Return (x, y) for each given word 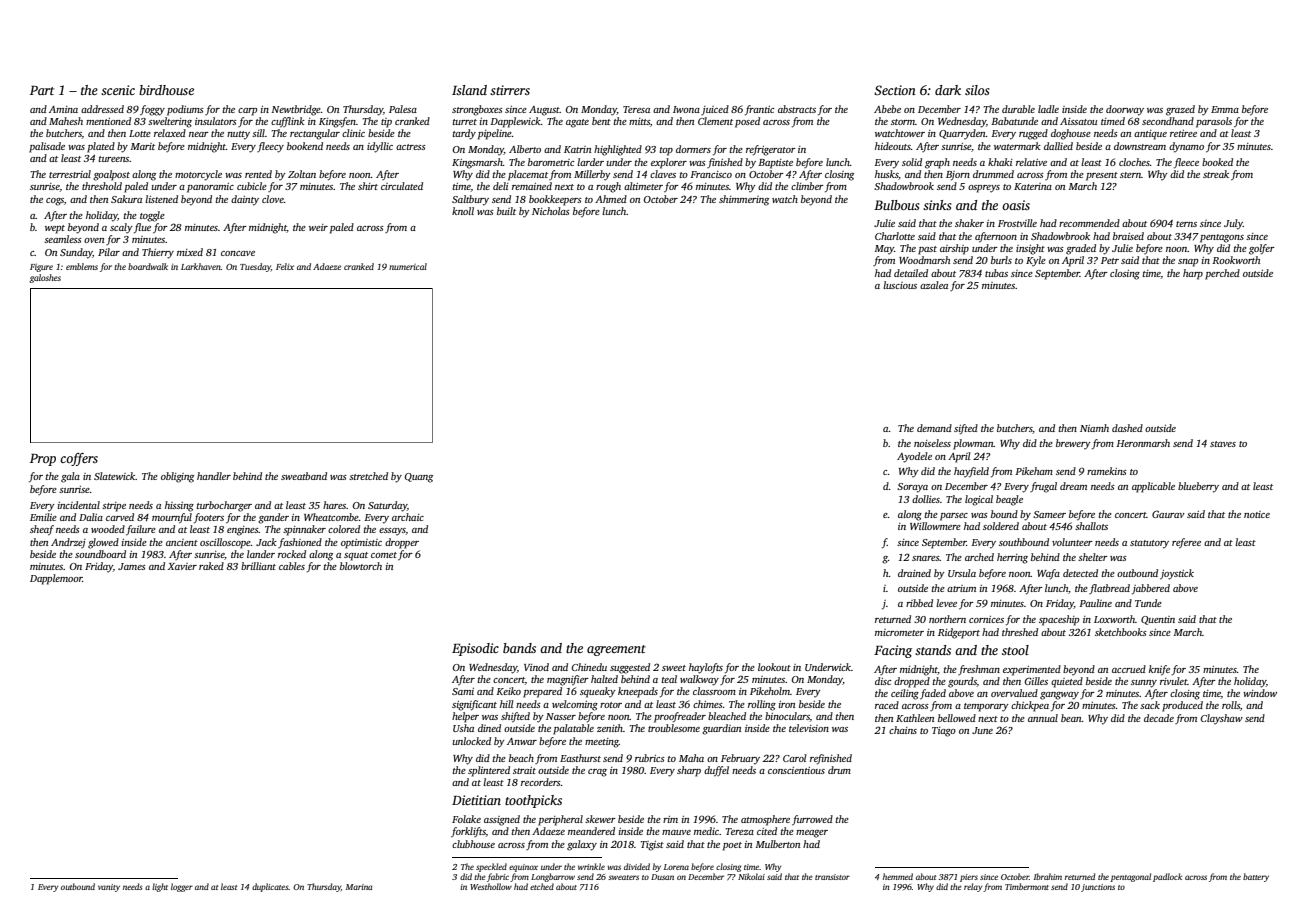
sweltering (170, 122)
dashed (1127, 428)
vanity (109, 888)
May (884, 250)
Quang (418, 478)
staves (1223, 444)
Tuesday (255, 267)
